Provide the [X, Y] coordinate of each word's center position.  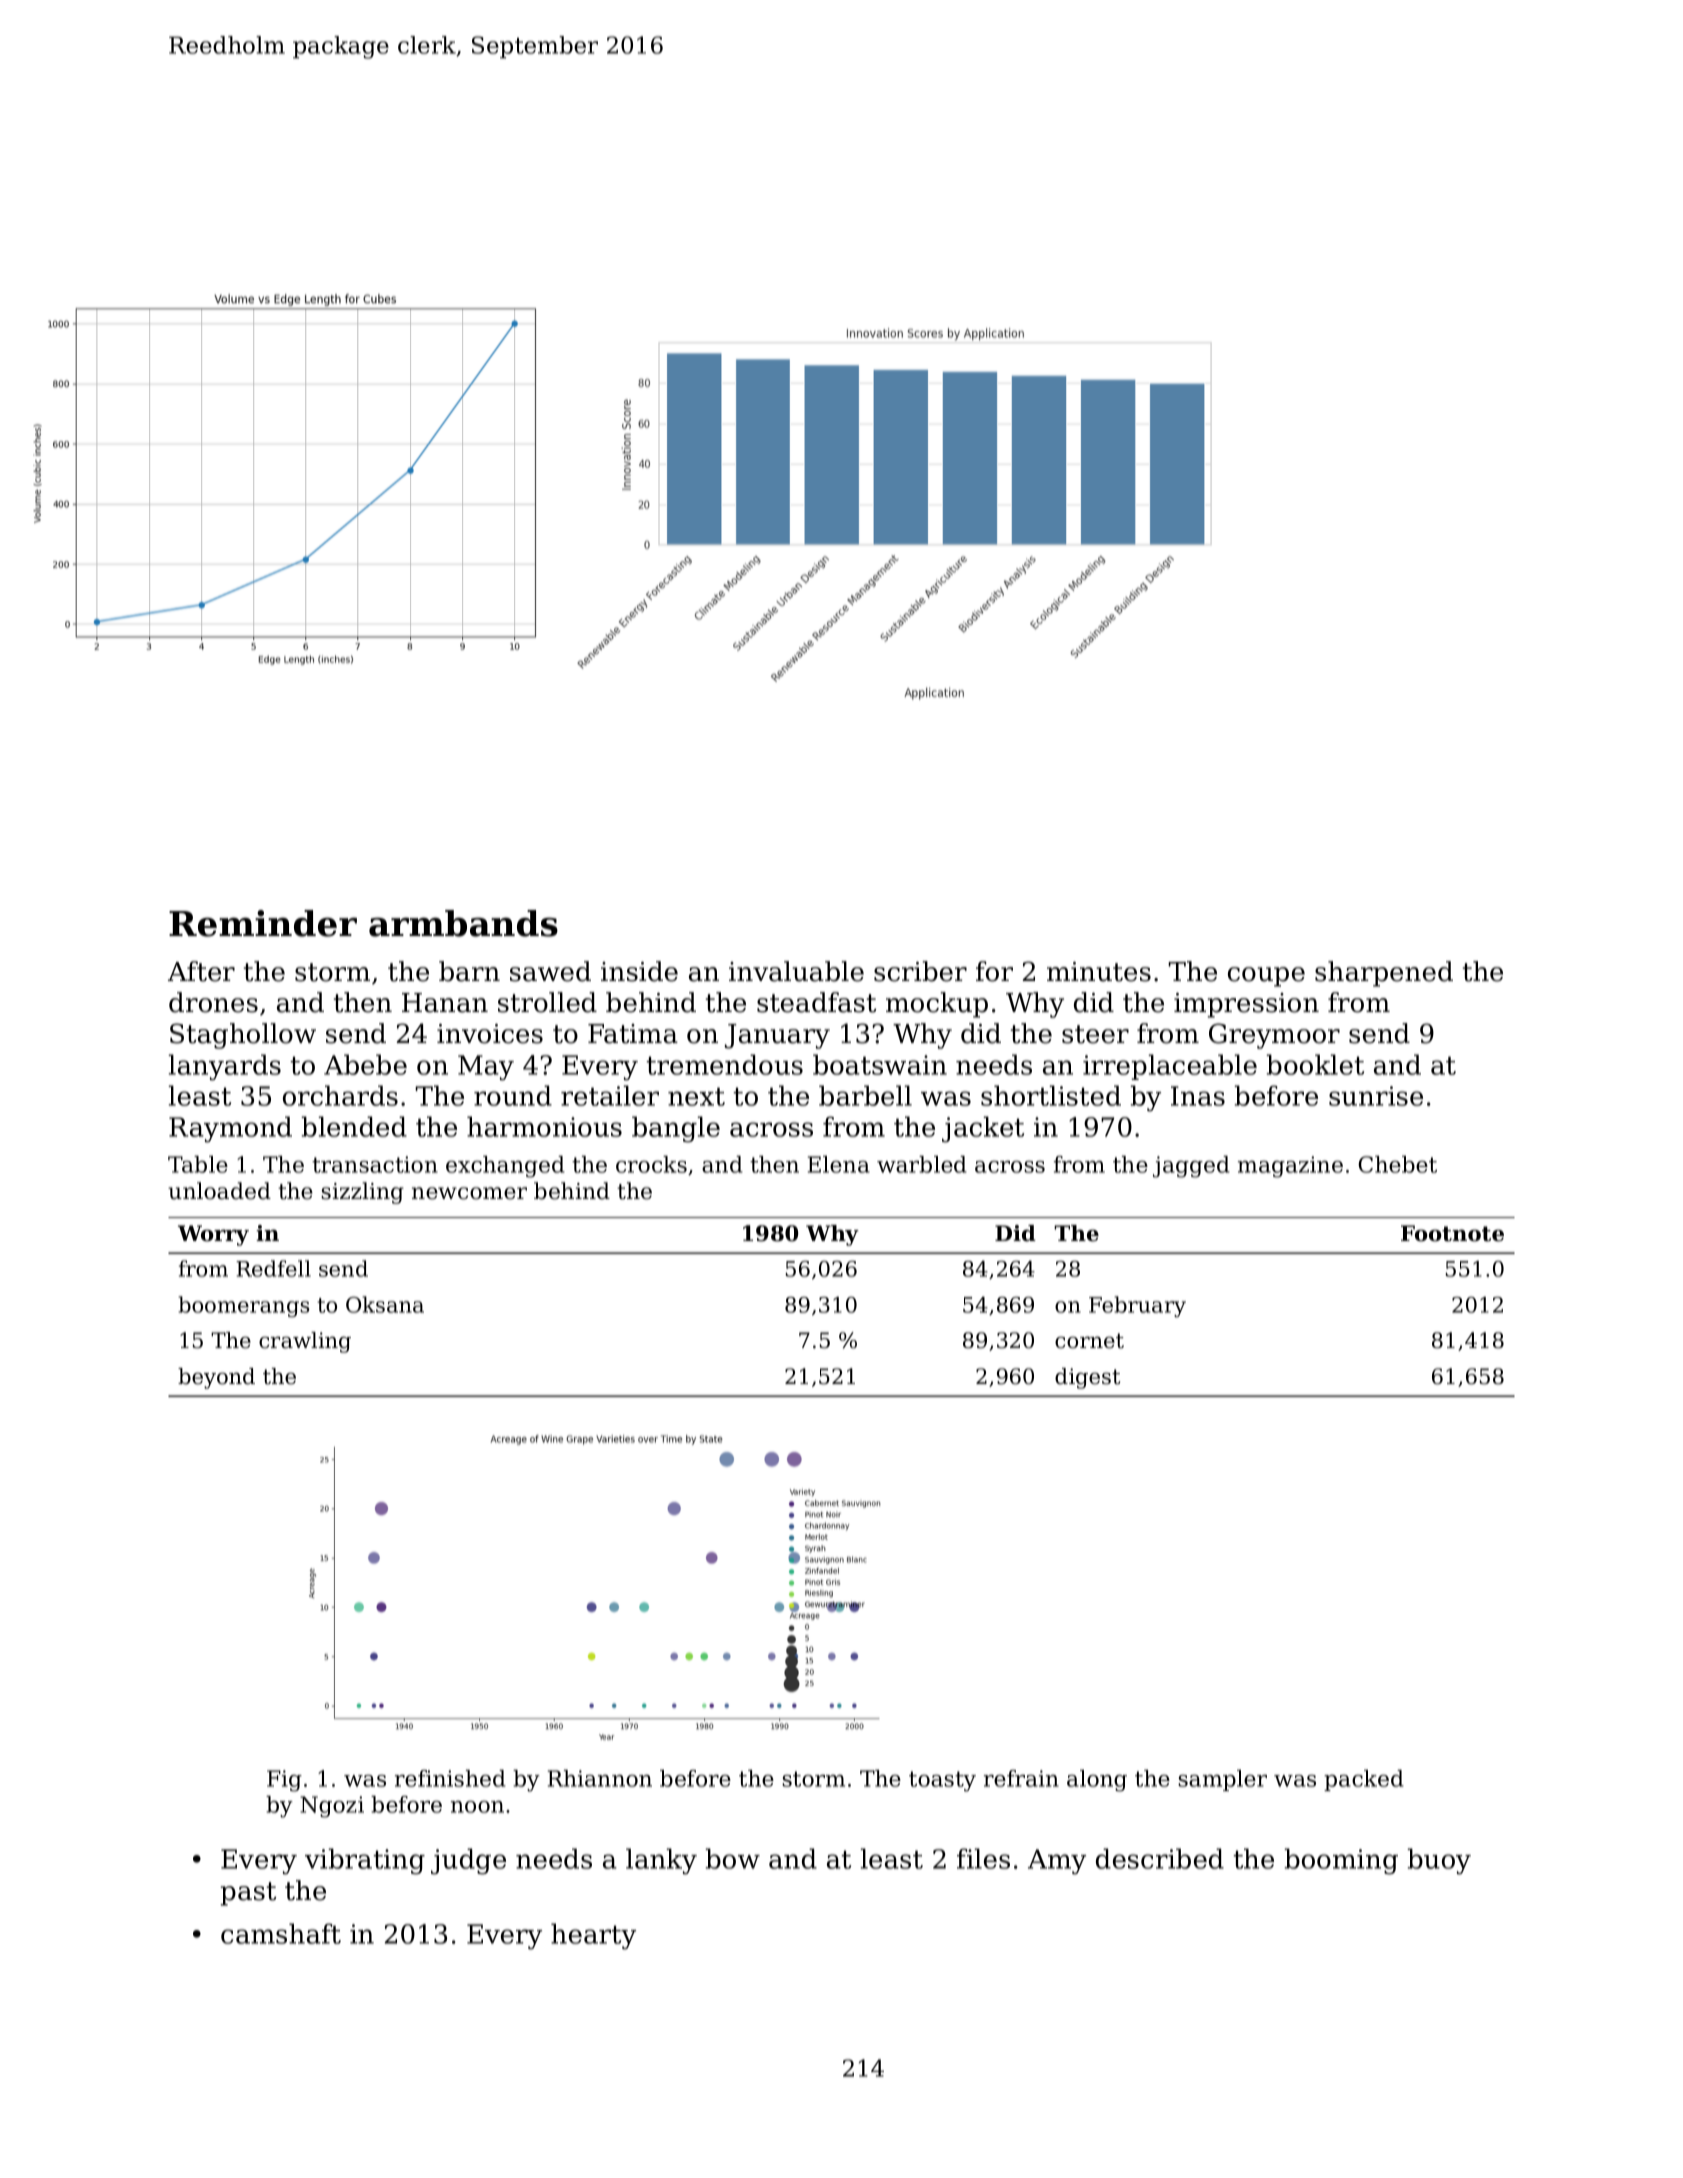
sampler [1222, 1780]
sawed [550, 971]
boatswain [880, 1064]
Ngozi [332, 1807]
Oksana [385, 1304]
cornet [1089, 1341]
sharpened [1384, 974]
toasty [942, 1781]
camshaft [281, 1933]
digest [1087, 1378]
